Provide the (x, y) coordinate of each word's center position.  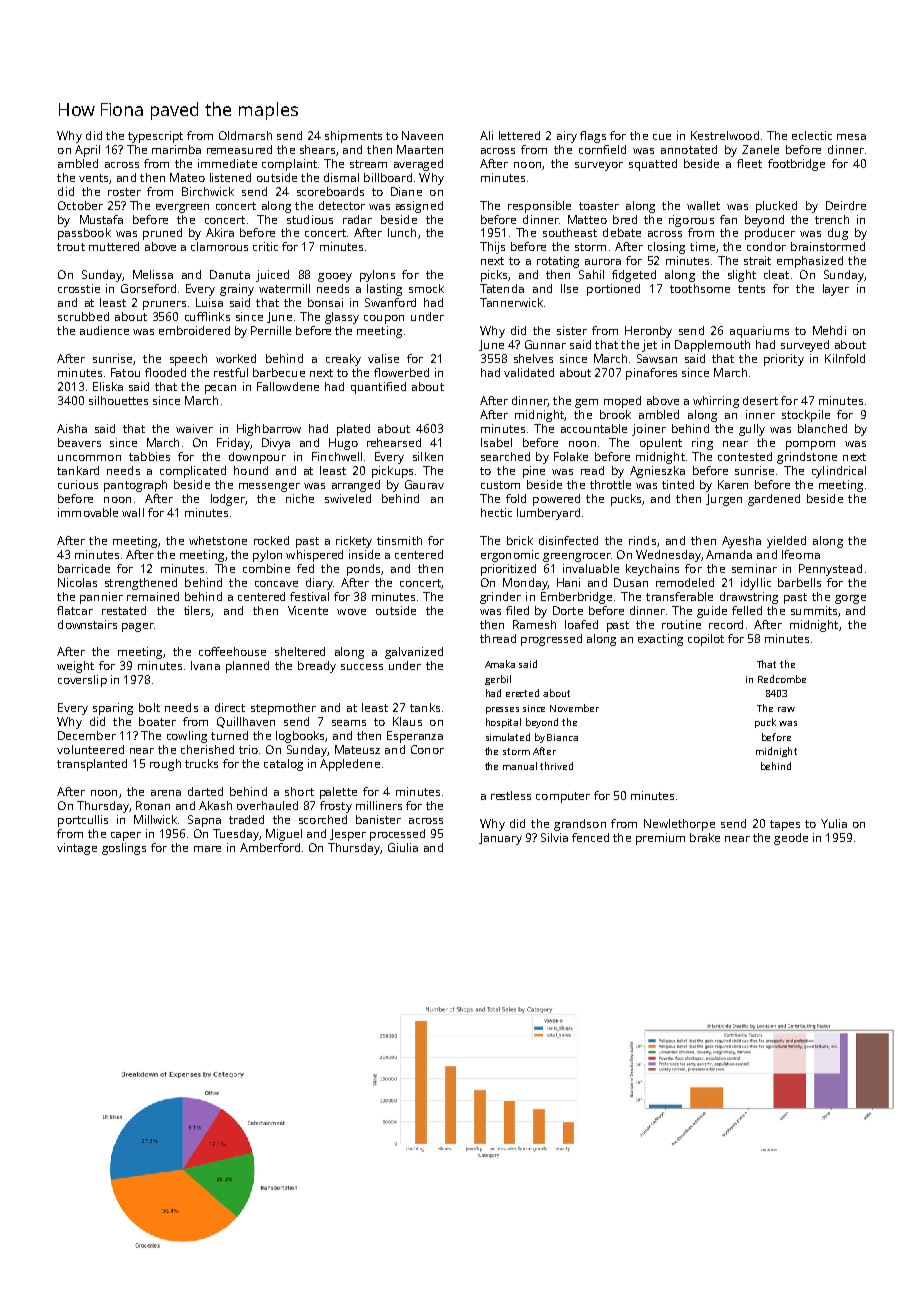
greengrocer (577, 557)
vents (93, 178)
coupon (384, 319)
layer (836, 290)
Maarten (420, 149)
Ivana (205, 665)
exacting (660, 640)
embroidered (194, 330)
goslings (124, 849)
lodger (228, 500)
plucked (776, 207)
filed (517, 610)
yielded (786, 542)
